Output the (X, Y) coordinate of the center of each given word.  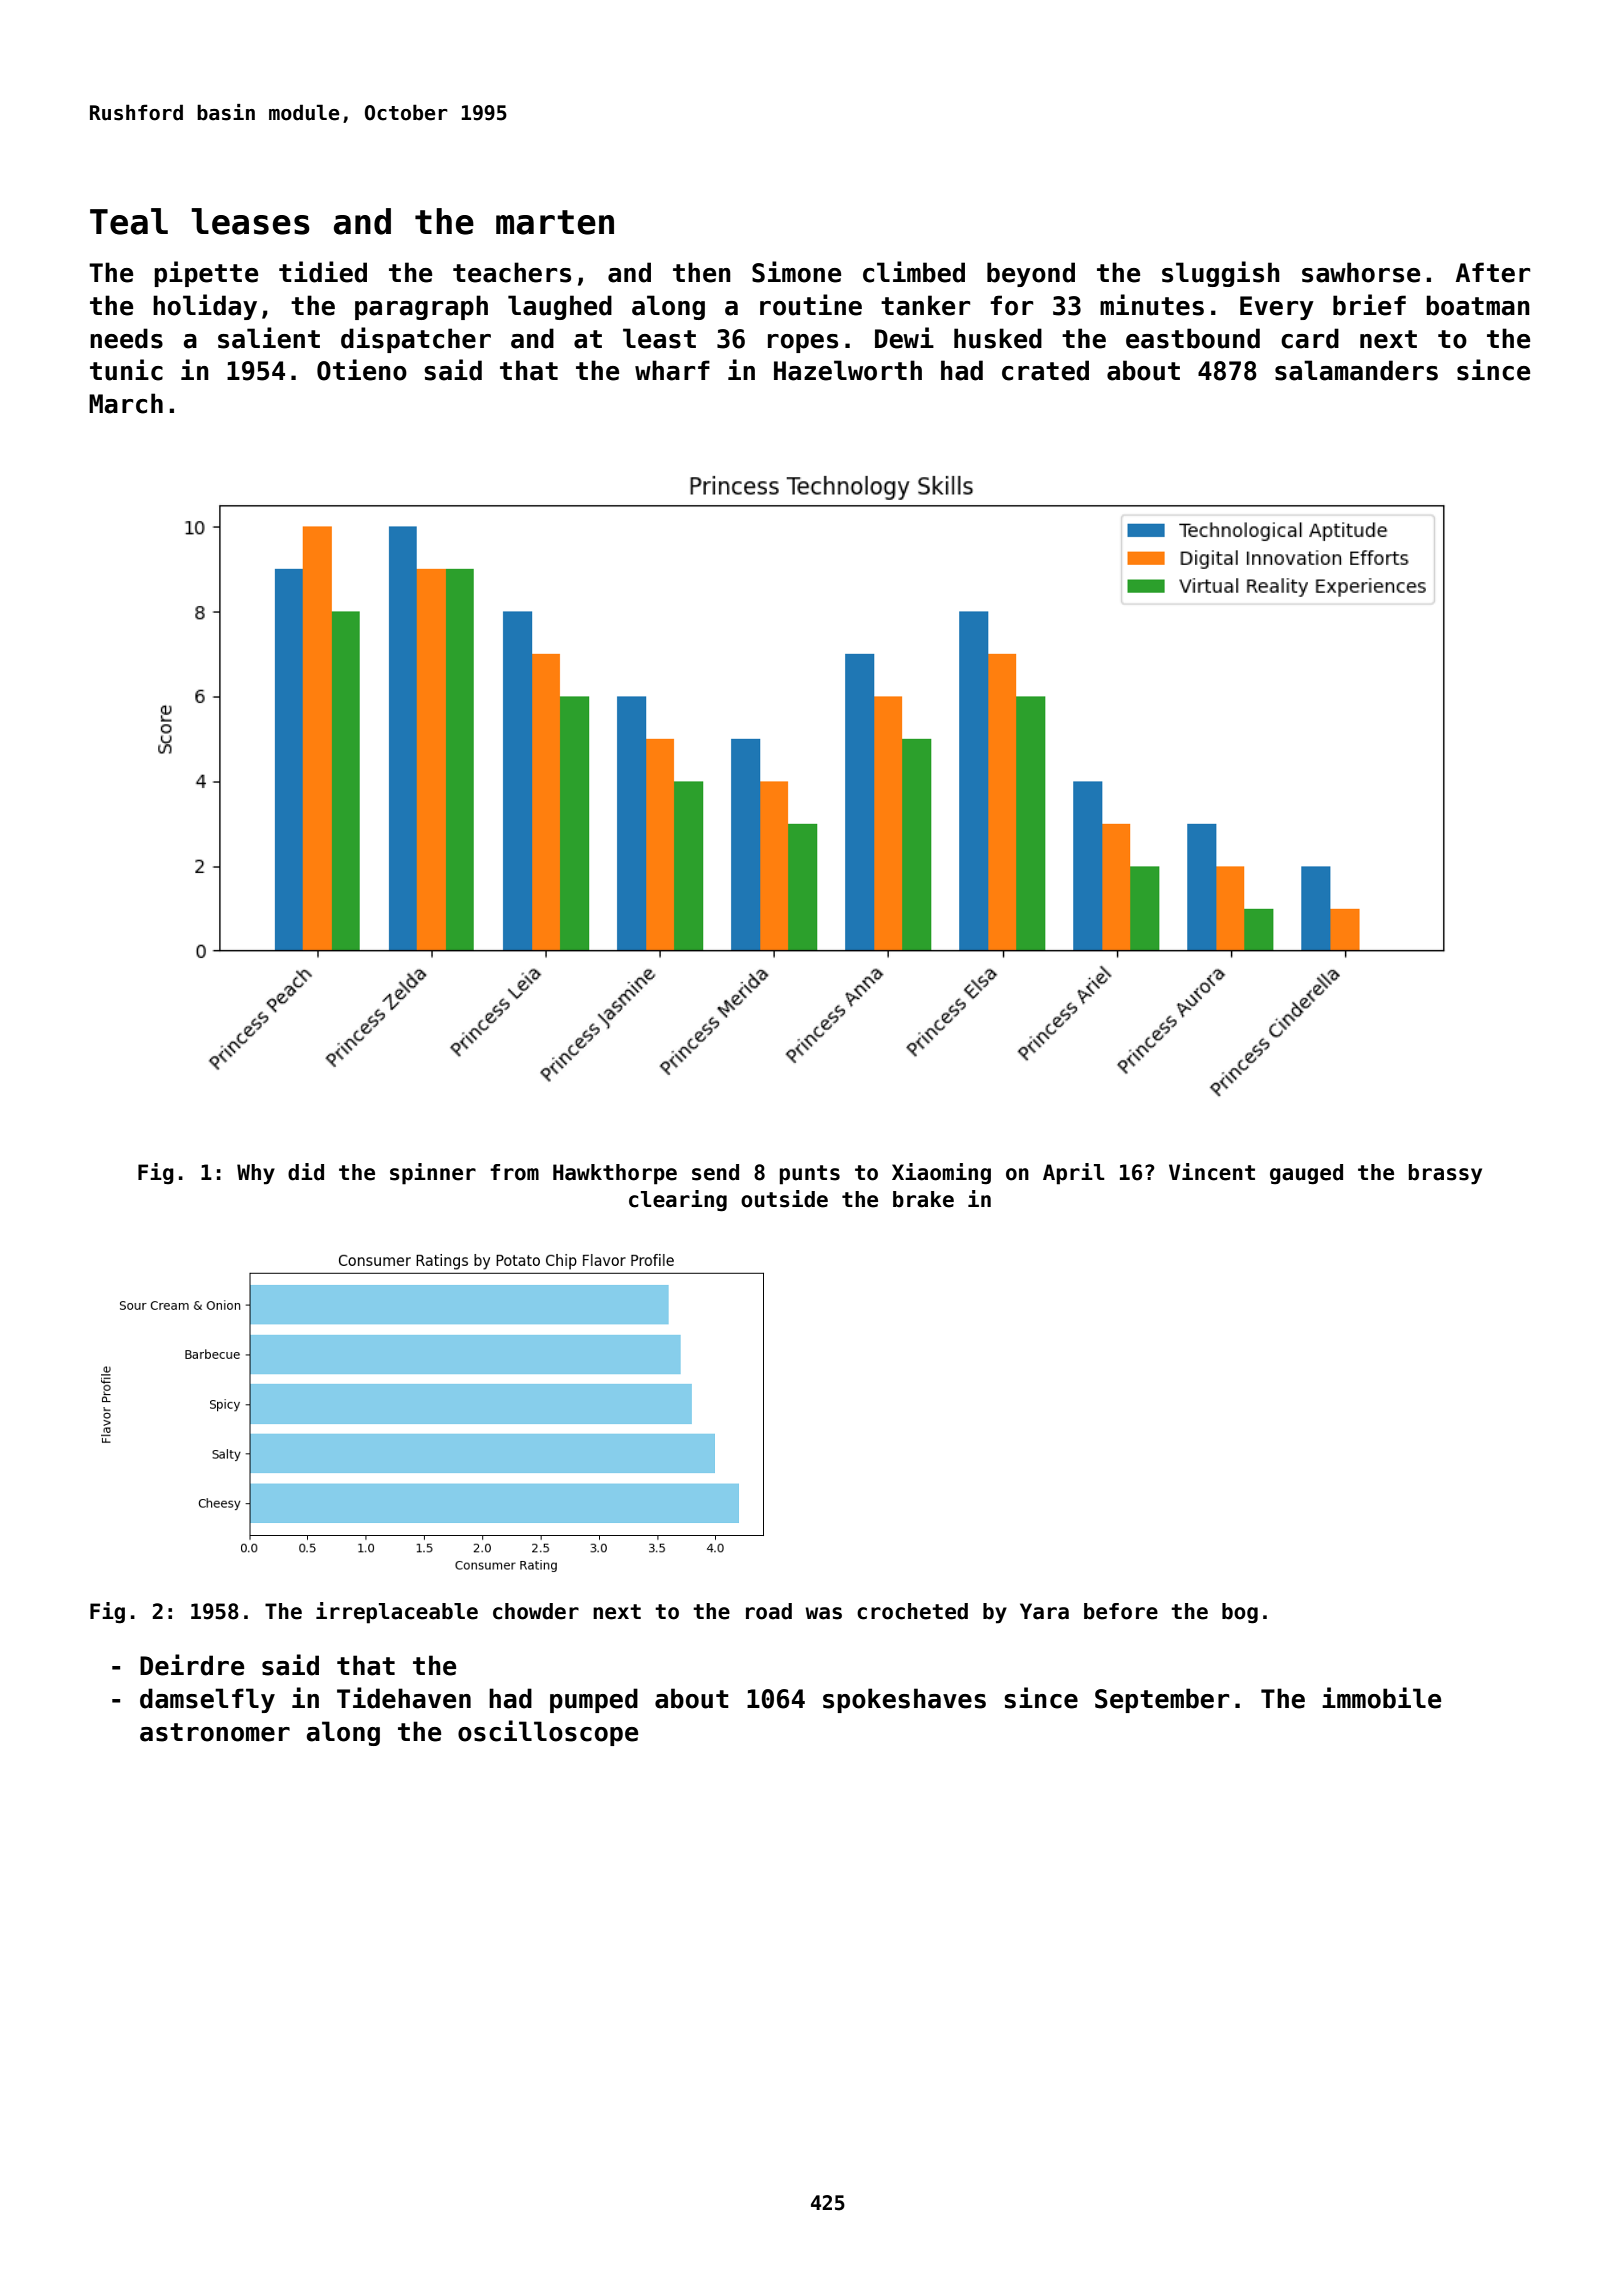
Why (256, 1174)
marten (555, 222)
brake (923, 1199)
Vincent (1212, 1172)
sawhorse (1361, 272)
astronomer (215, 1732)
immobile (1381, 1698)
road (769, 1611)
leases (250, 221)
